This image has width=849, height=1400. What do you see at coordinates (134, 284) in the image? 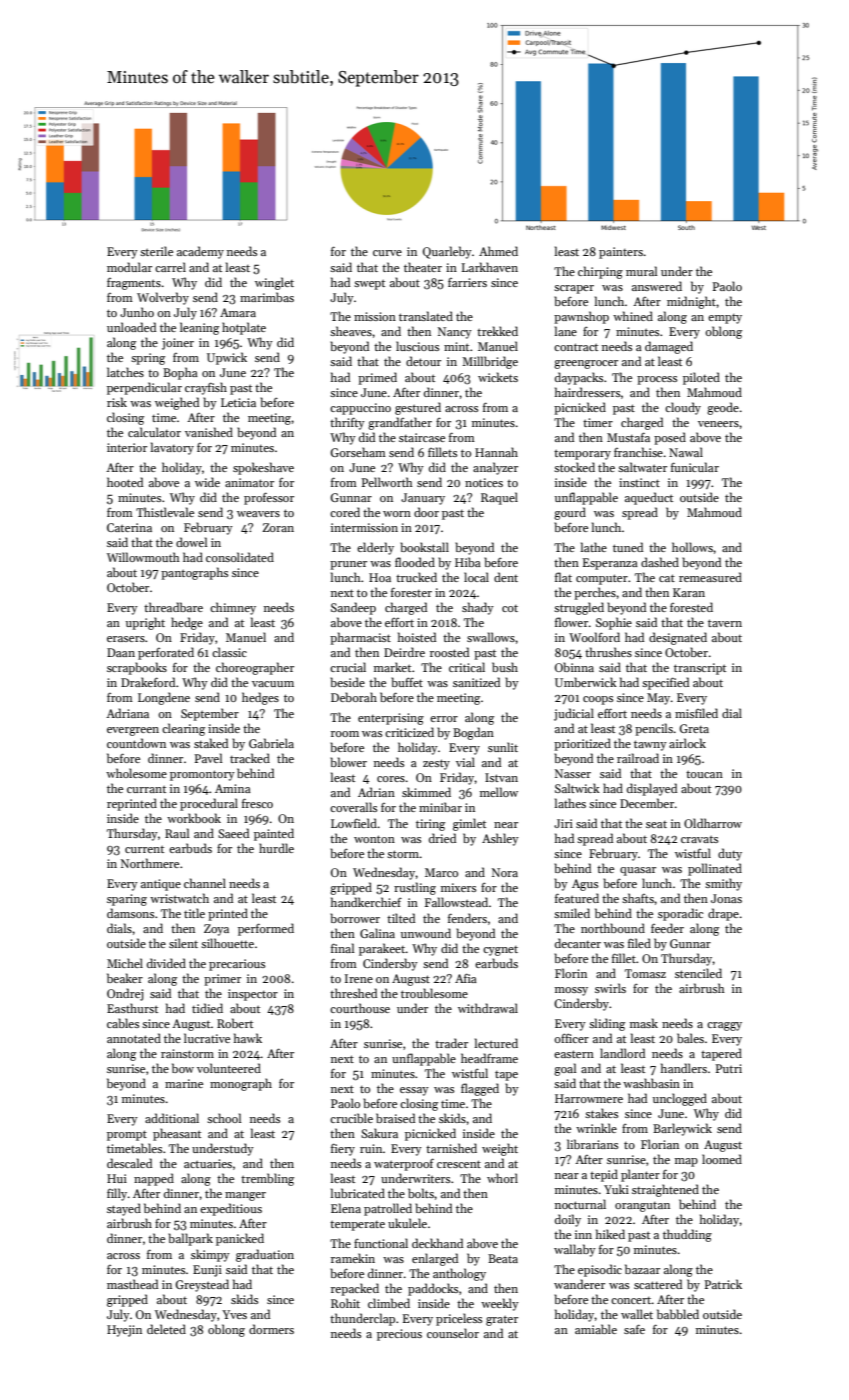
I see `fragments` at bounding box center [134, 284].
